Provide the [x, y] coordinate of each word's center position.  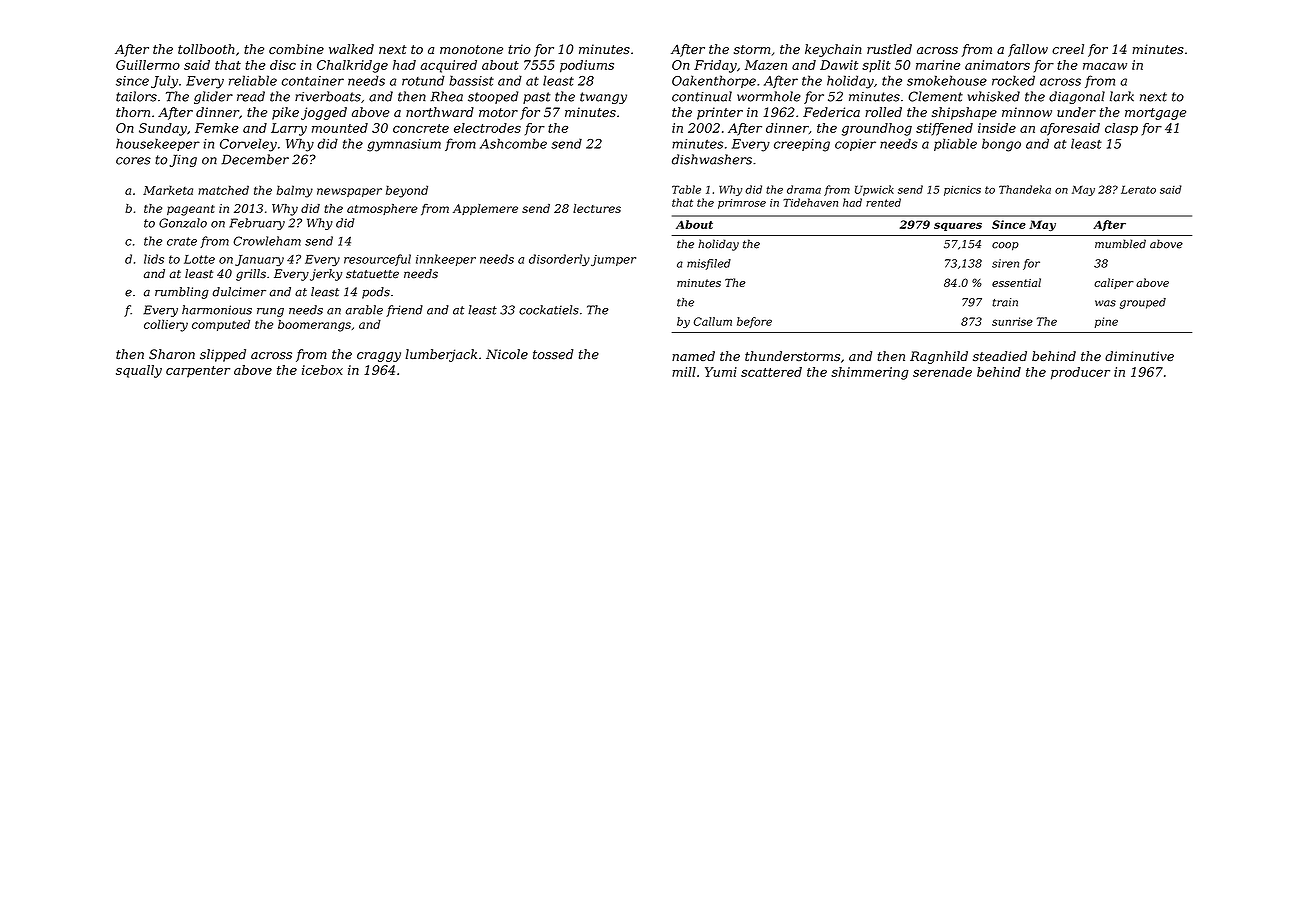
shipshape [964, 113]
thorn [133, 112]
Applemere [485, 209]
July [164, 82]
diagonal [1077, 97]
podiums [587, 66]
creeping [802, 145]
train [1005, 302]
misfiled [709, 264]
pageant [191, 210]
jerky [326, 275]
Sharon [172, 354]
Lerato [1138, 189]
